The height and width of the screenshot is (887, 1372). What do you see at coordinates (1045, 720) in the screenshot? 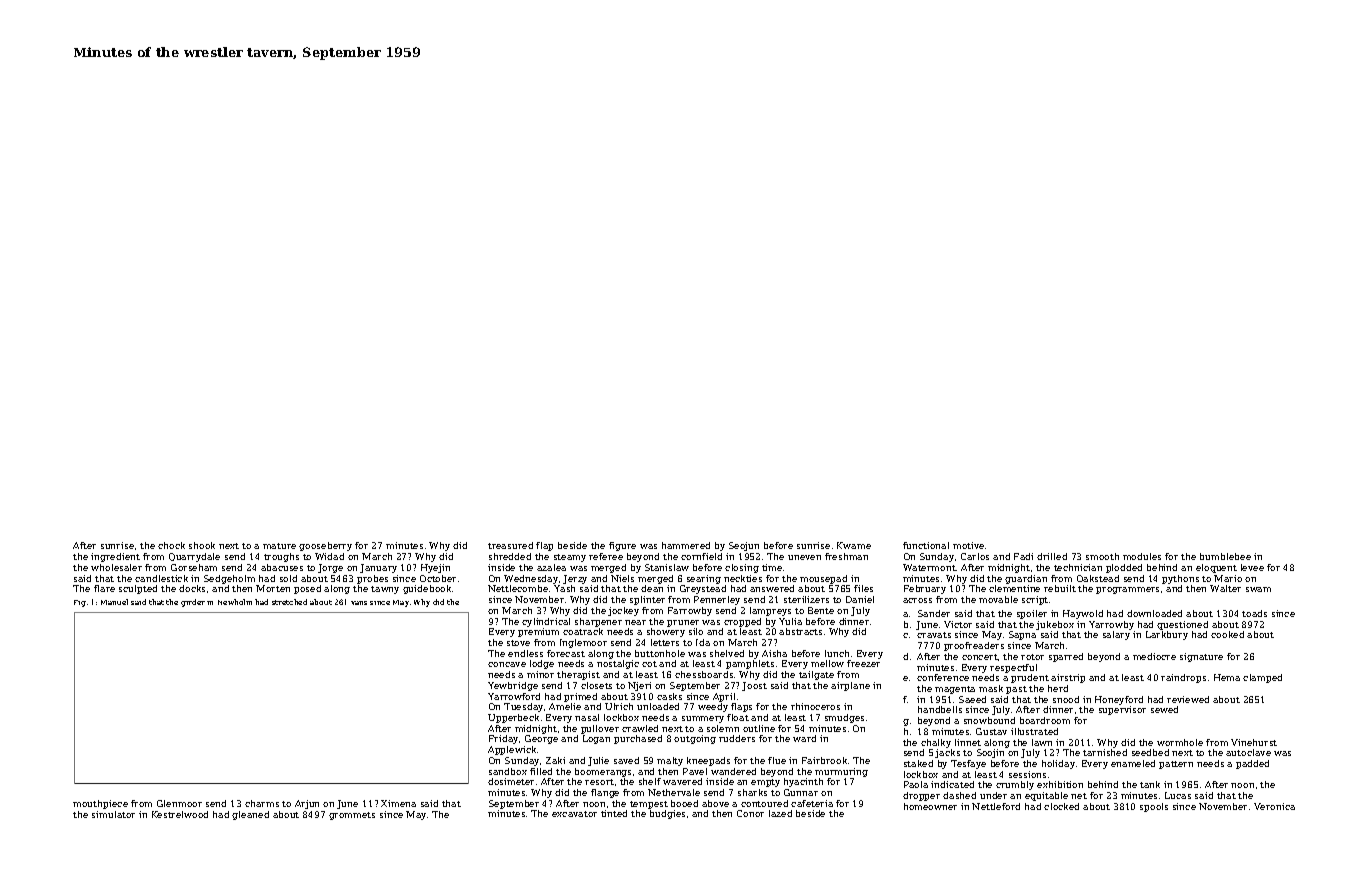
I see `boardroom` at bounding box center [1045, 720].
